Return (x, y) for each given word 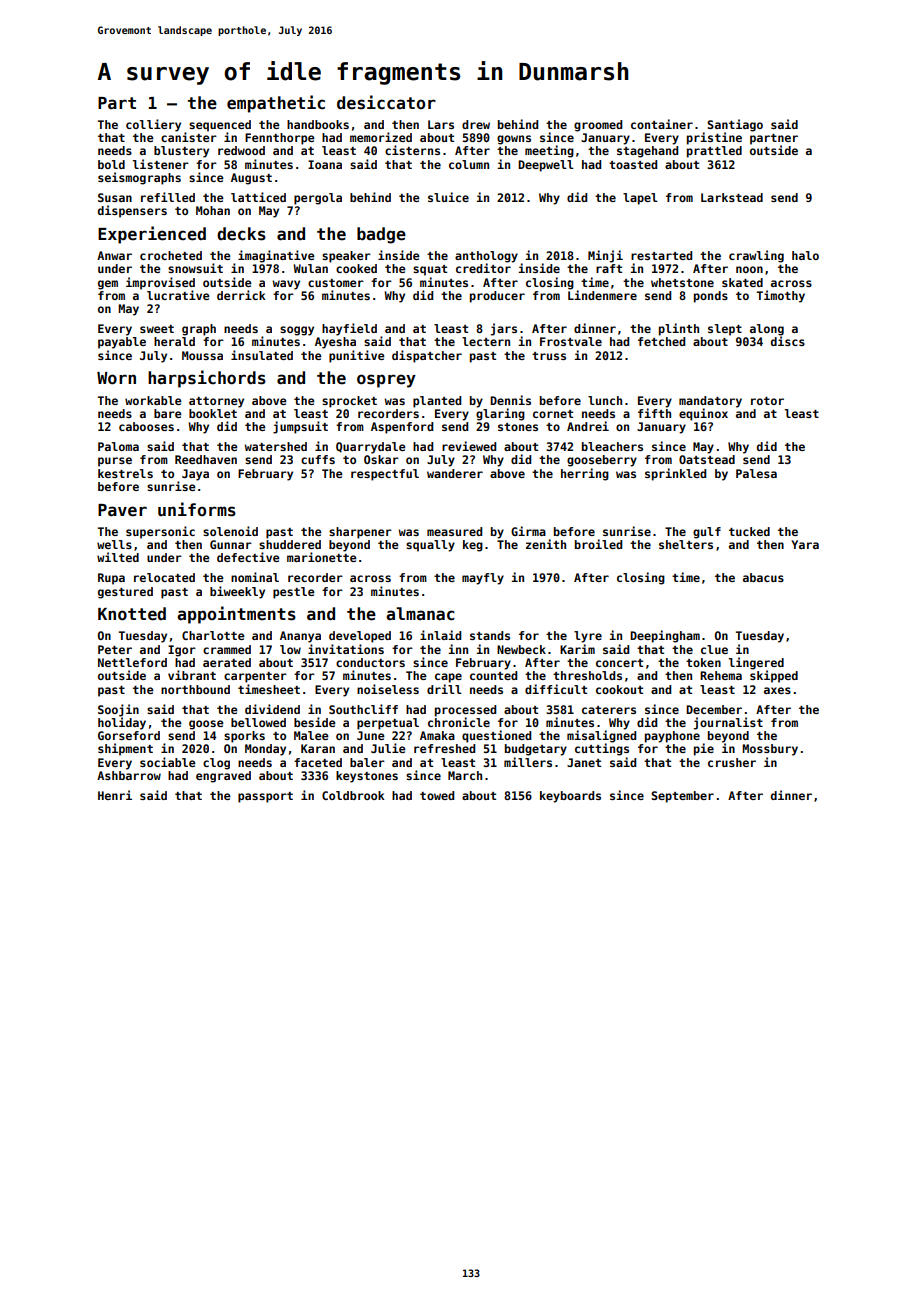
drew (476, 124)
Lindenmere (602, 295)
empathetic (276, 104)
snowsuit (195, 268)
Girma (528, 531)
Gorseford (129, 735)
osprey (386, 381)
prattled (714, 152)
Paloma (118, 446)
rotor (767, 401)
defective (248, 557)
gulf (707, 533)
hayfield (349, 329)
